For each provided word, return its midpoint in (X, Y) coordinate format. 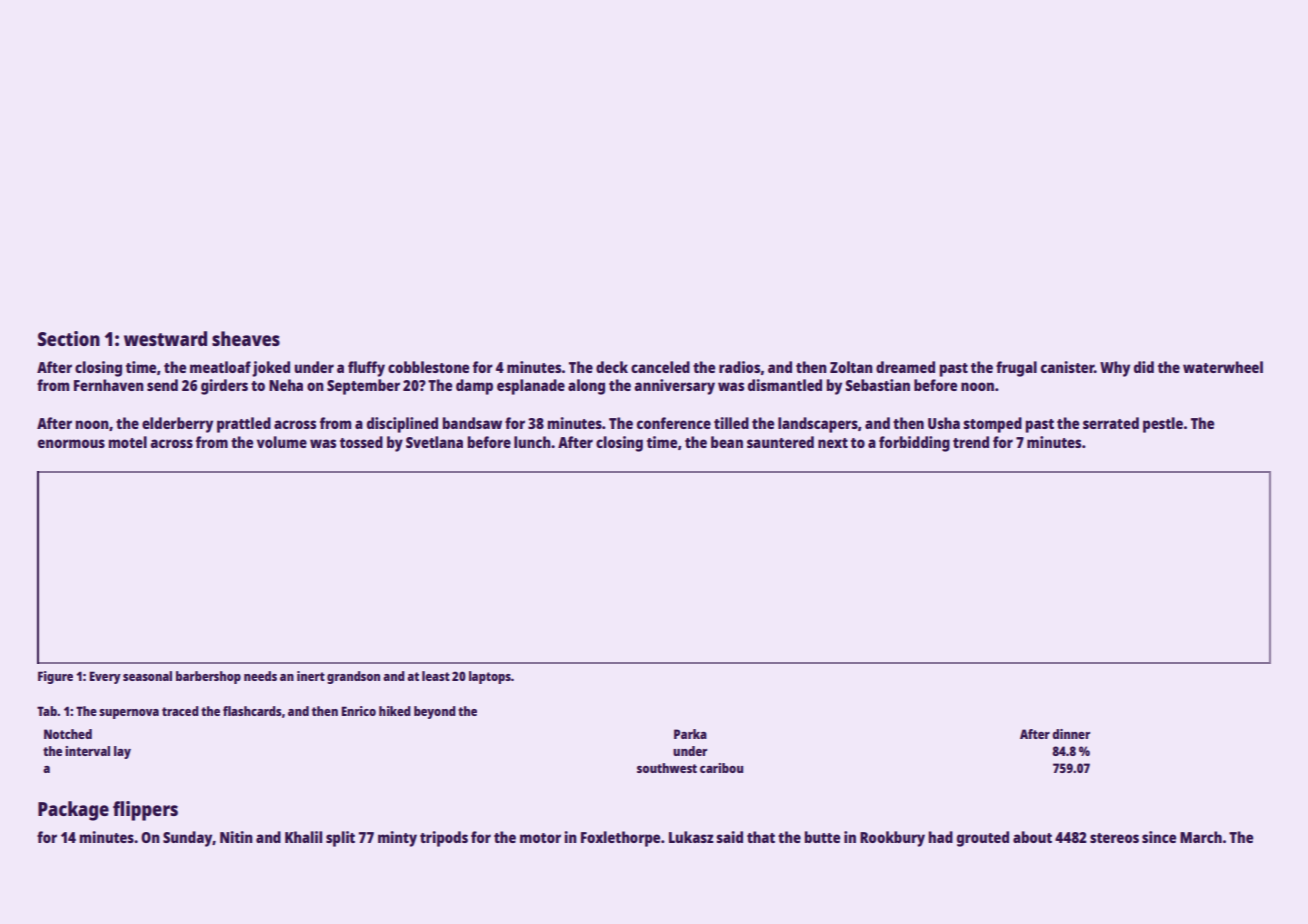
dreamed (905, 367)
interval (87, 751)
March (1201, 837)
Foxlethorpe (620, 839)
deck (612, 367)
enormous (71, 443)
